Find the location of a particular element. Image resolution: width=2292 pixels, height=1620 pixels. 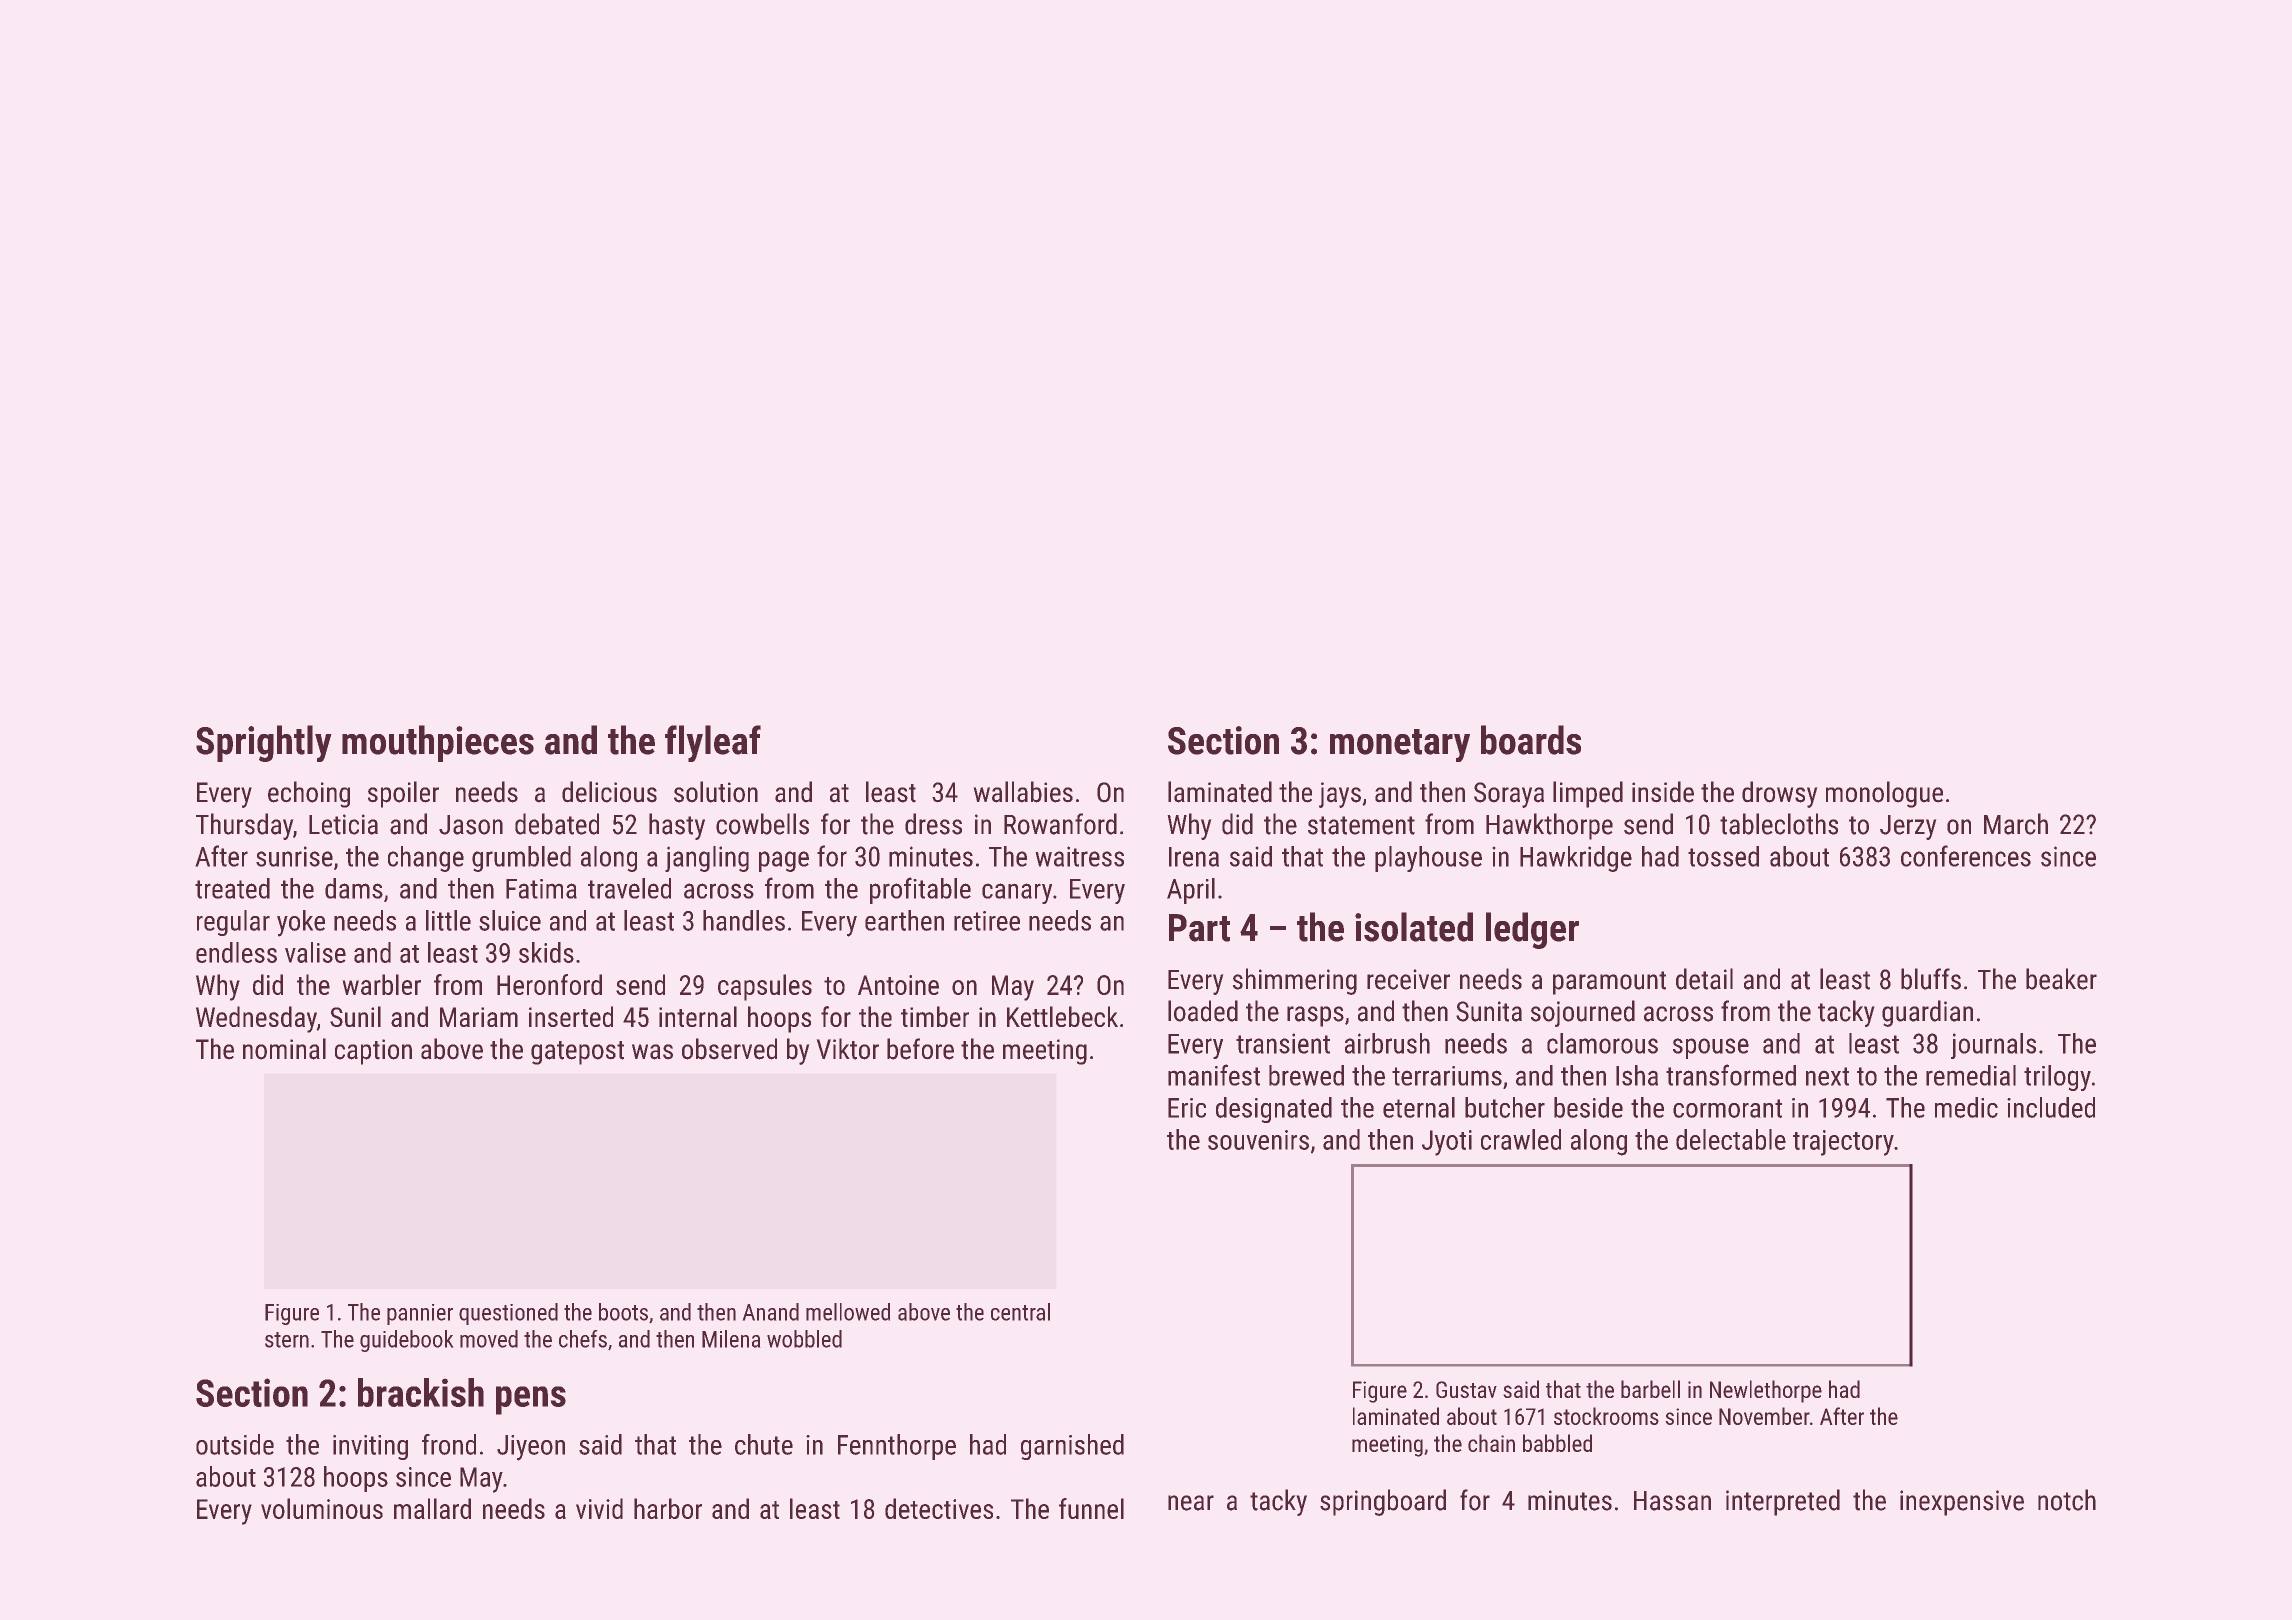

Sprightly is located at coordinates (263, 743).
